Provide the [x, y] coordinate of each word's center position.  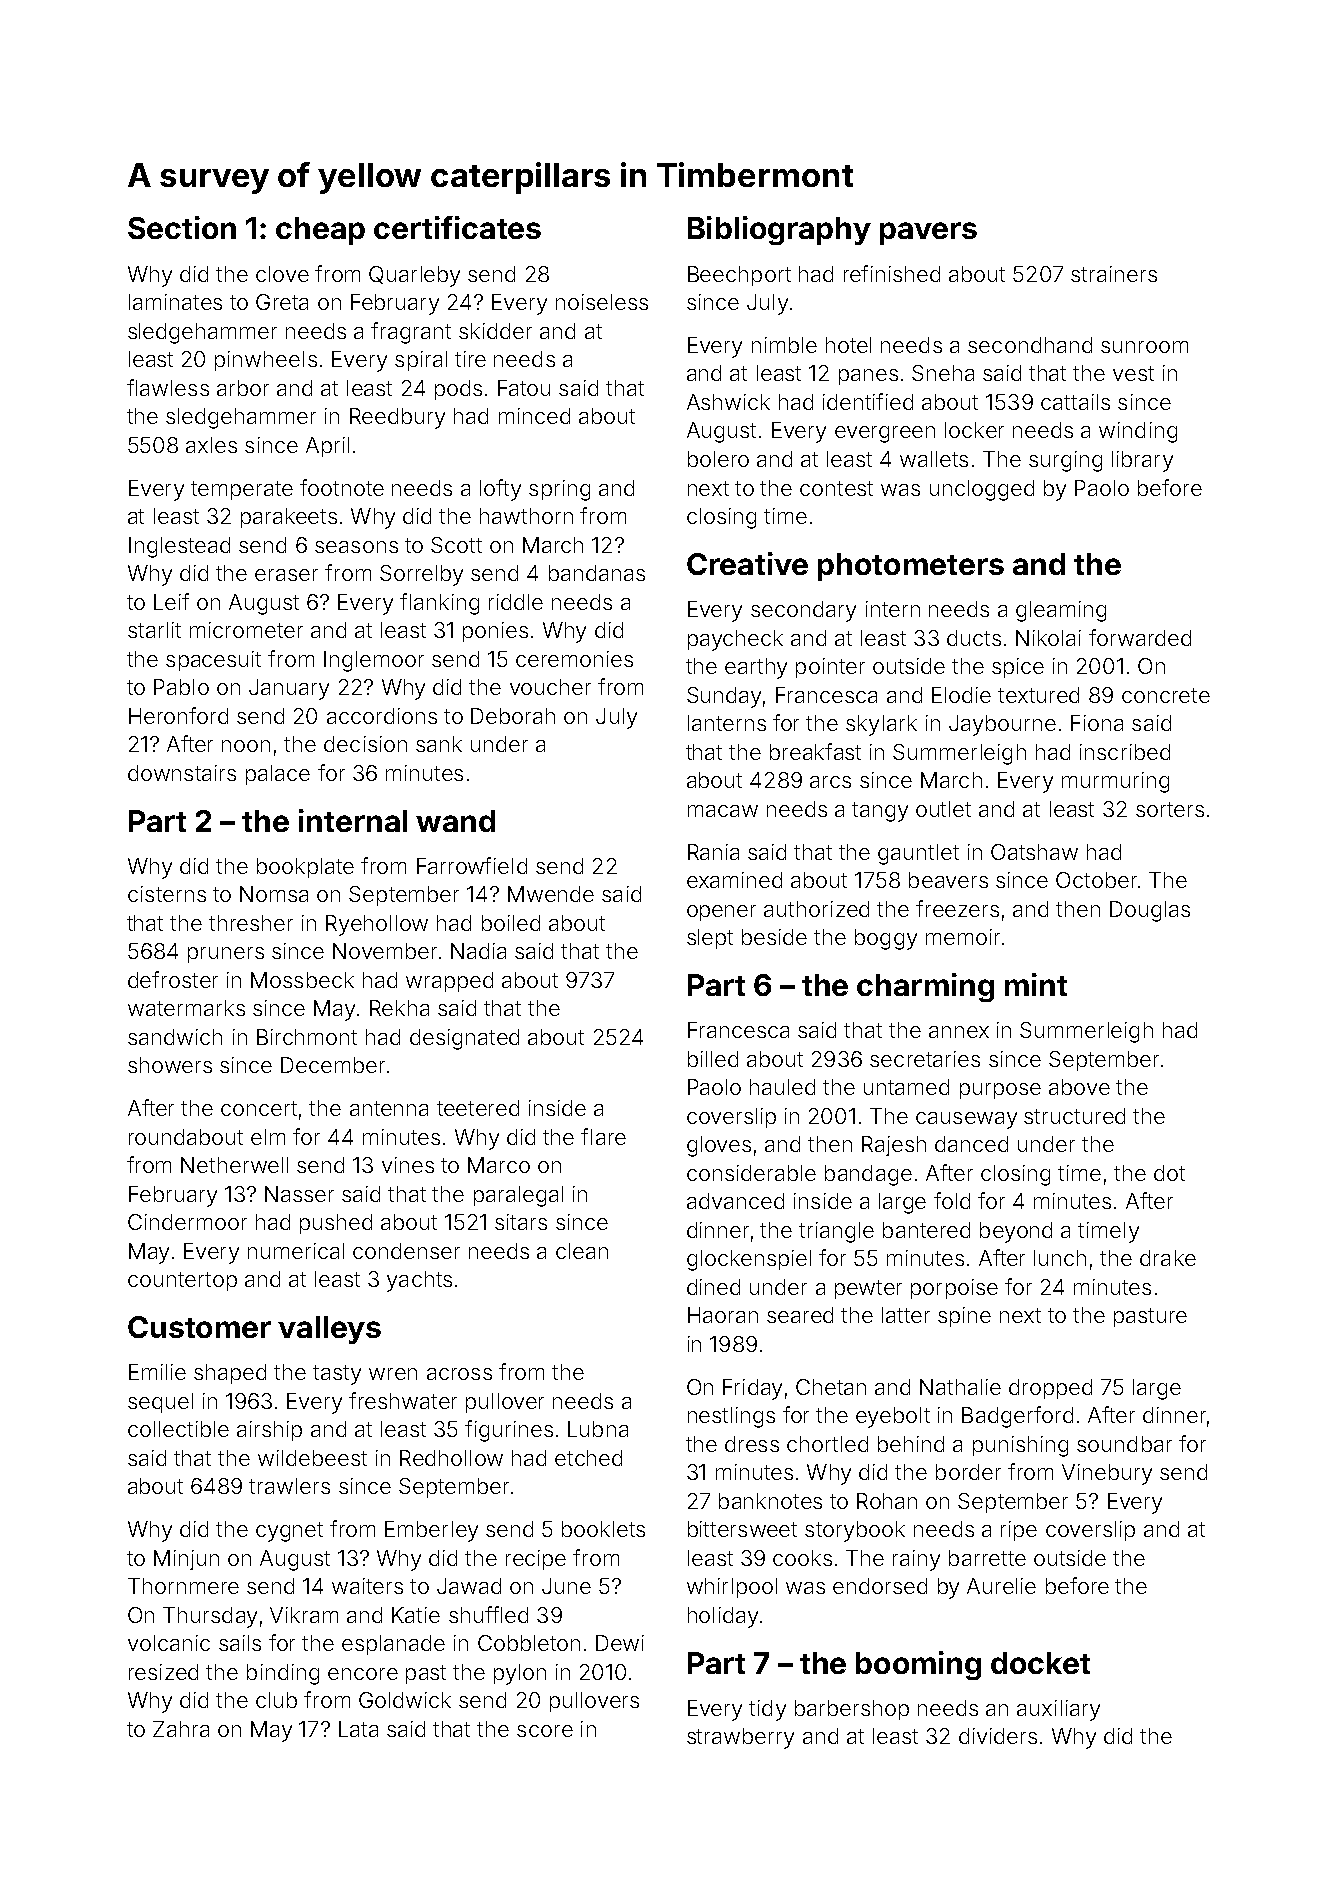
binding [283, 1674]
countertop [182, 1281]
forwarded [1140, 637]
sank [439, 744]
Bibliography [779, 230]
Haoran [723, 1315]
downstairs [182, 773]
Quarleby [414, 276]
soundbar [1124, 1444]
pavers [928, 233]
